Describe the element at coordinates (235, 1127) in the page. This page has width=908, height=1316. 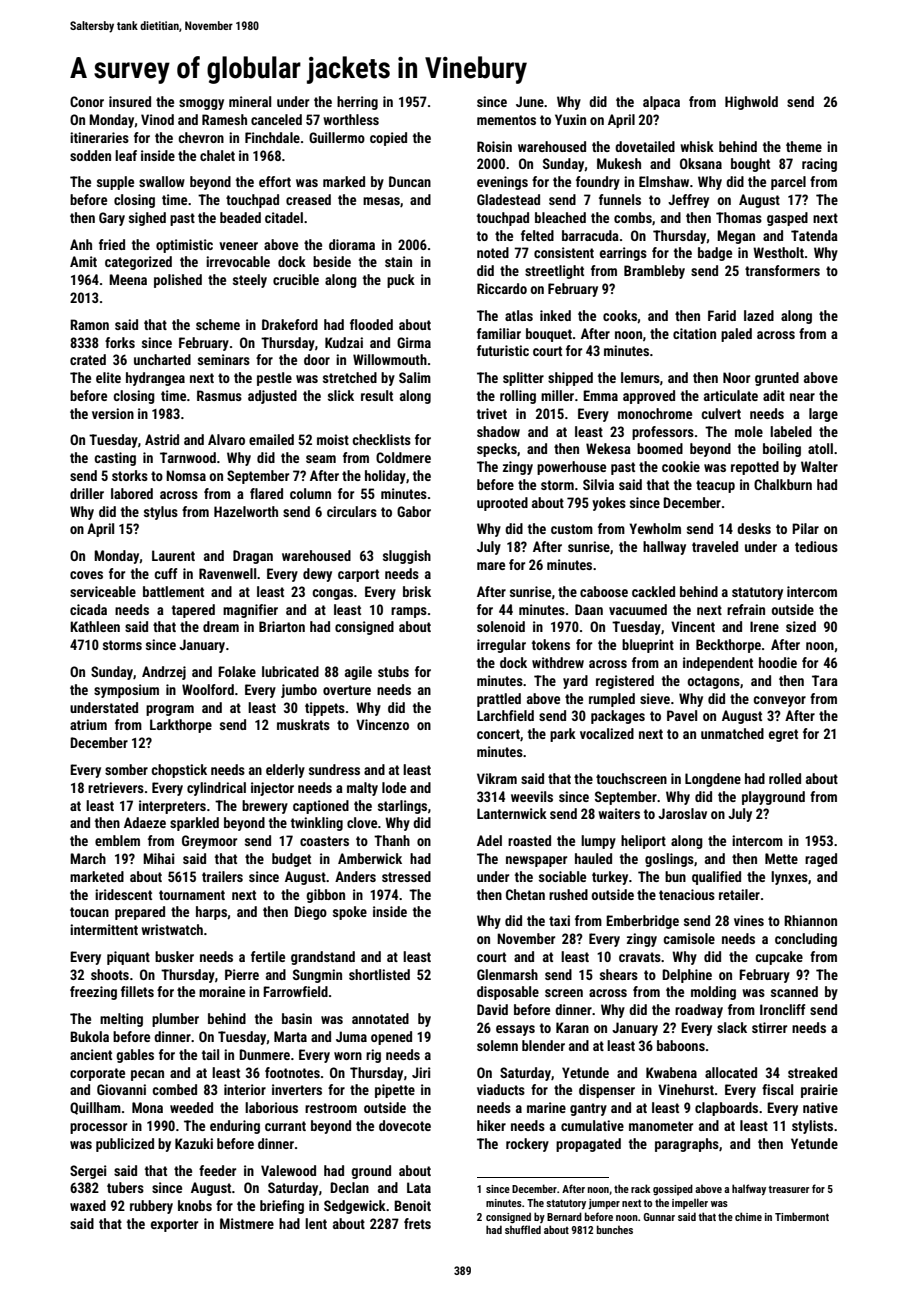
I see `enduring` at that location.
